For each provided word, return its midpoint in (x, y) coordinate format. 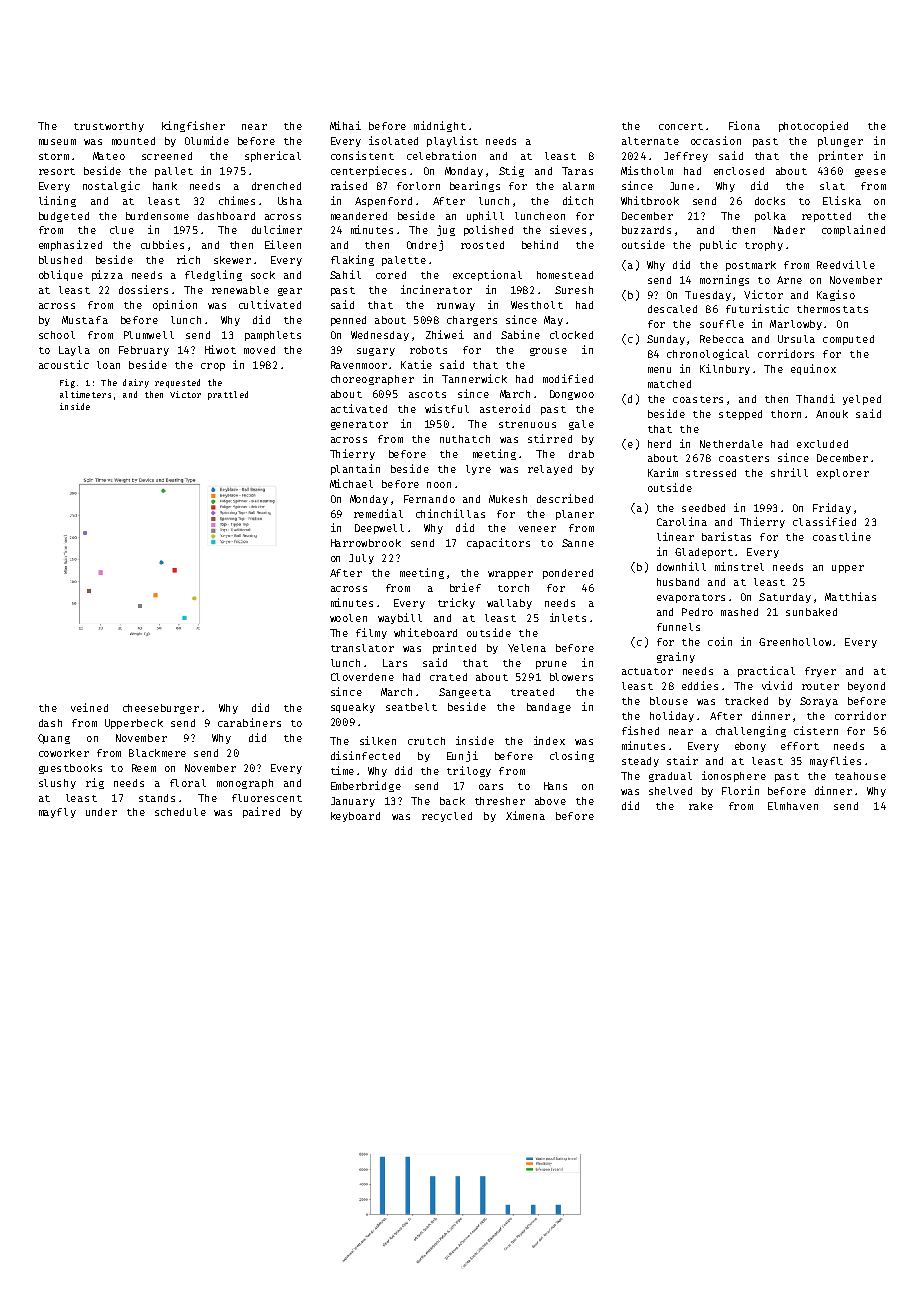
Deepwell (379, 529)
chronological (708, 354)
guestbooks (70, 769)
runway (456, 307)
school (57, 335)
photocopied (813, 126)
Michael (351, 483)
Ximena (525, 815)
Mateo (109, 156)
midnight (440, 126)
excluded (822, 444)
